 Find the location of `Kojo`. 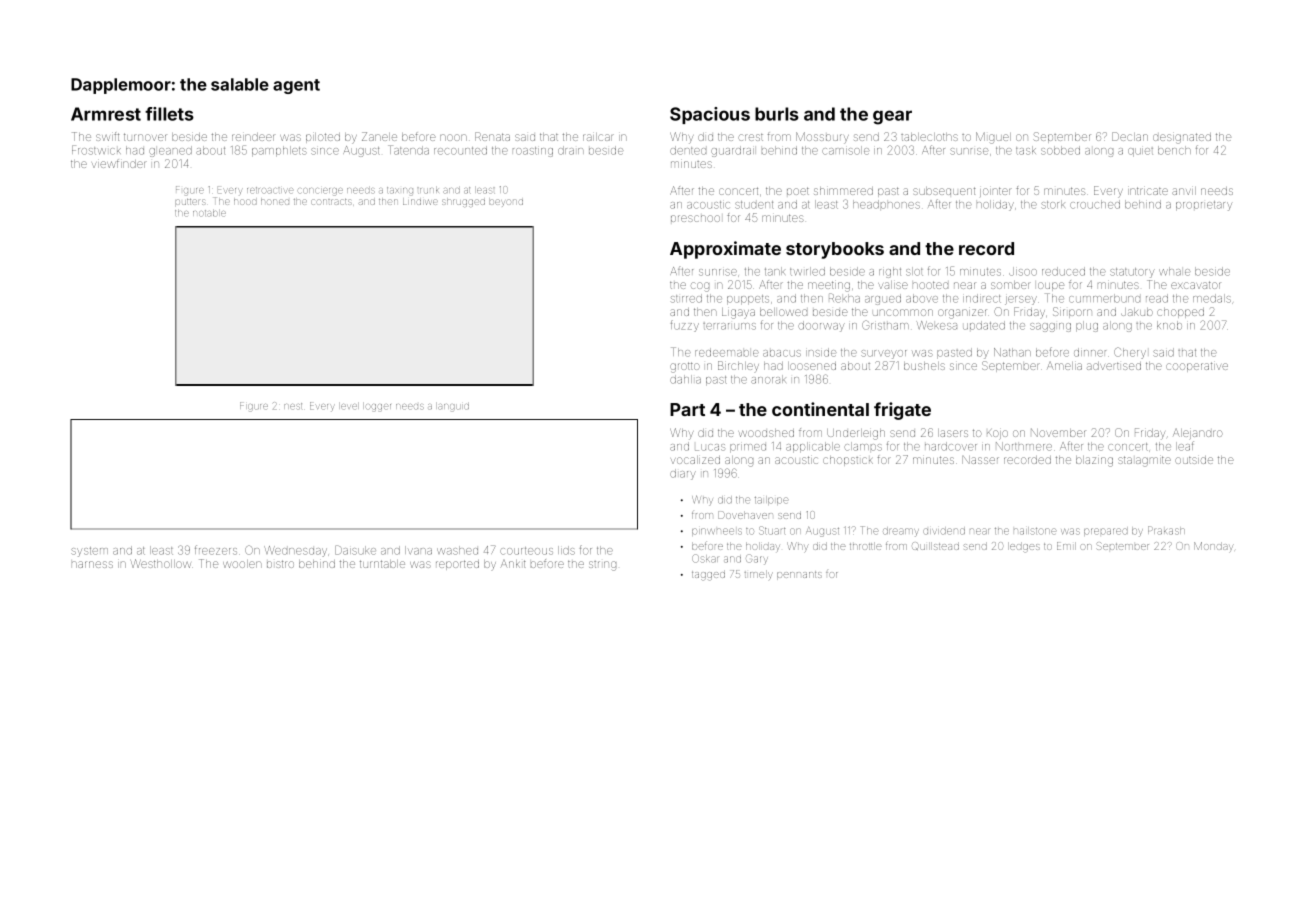

Kojo is located at coordinates (997, 435).
